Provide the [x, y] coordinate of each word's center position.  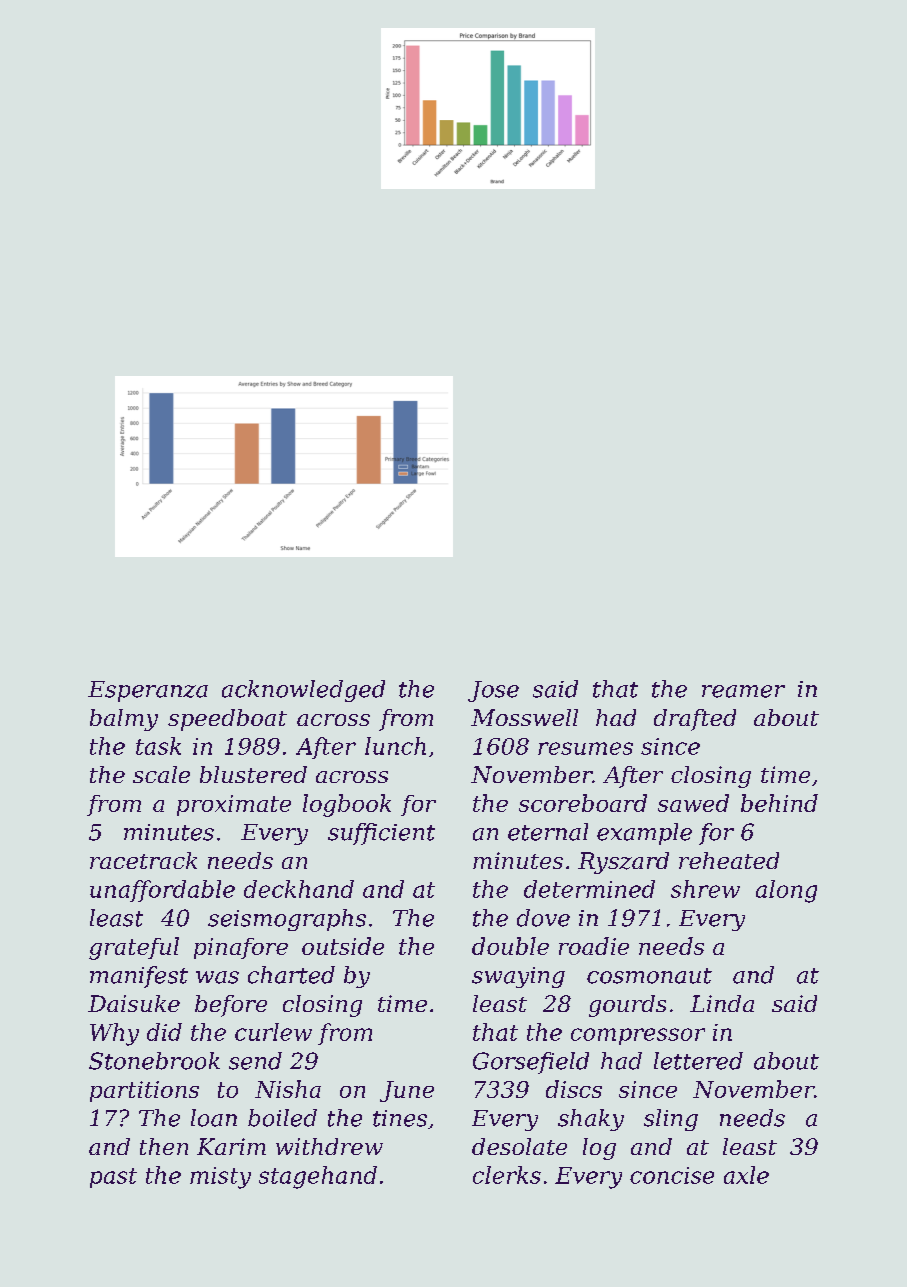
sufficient [381, 834]
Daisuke [134, 1003]
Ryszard [623, 863]
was [217, 977]
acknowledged [303, 691]
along [786, 891]
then [164, 1146]
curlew [273, 1032]
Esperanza [148, 691]
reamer [743, 691]
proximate [234, 805]
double [510, 946]
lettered [698, 1061]
